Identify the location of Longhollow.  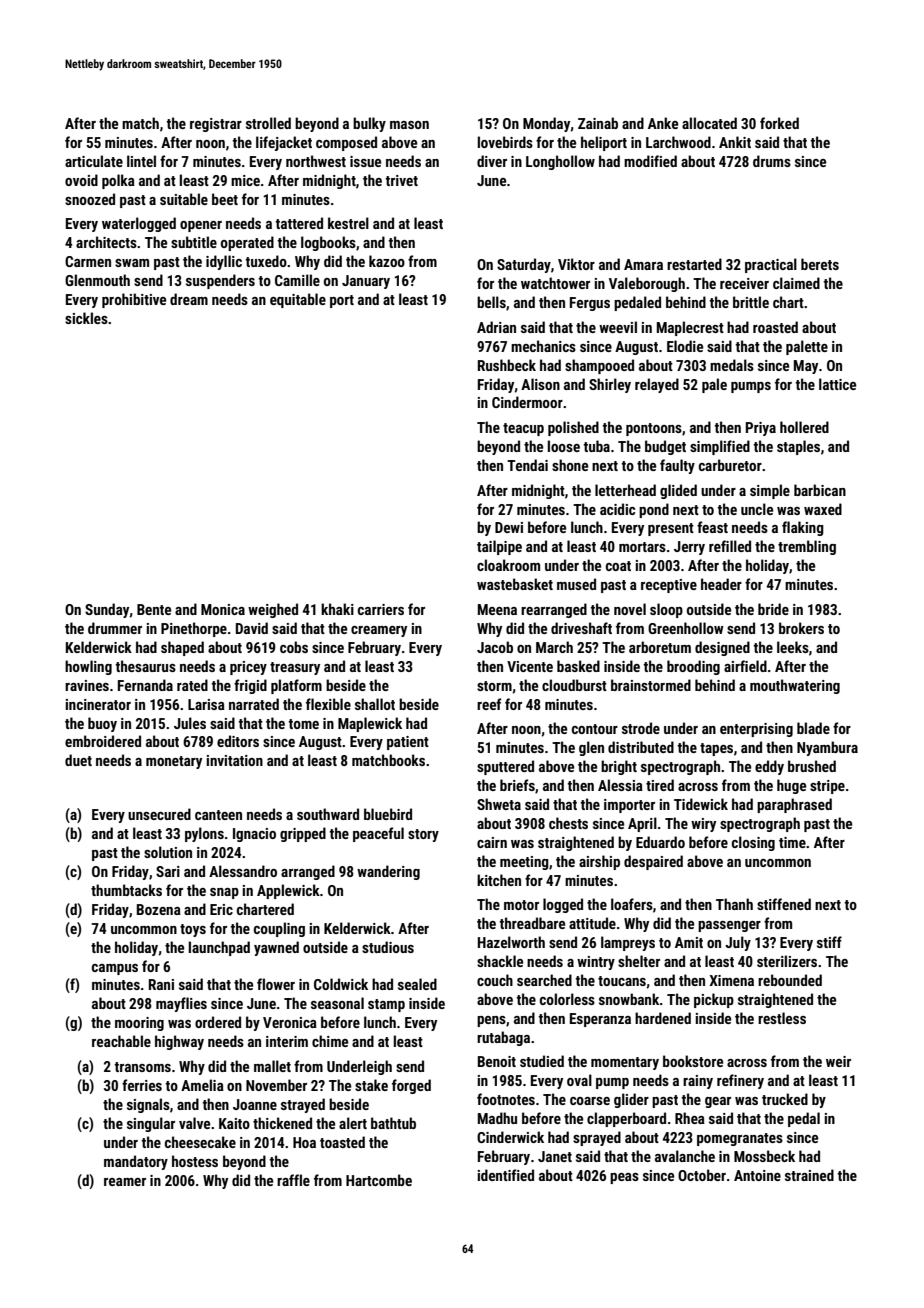
(560, 162).
